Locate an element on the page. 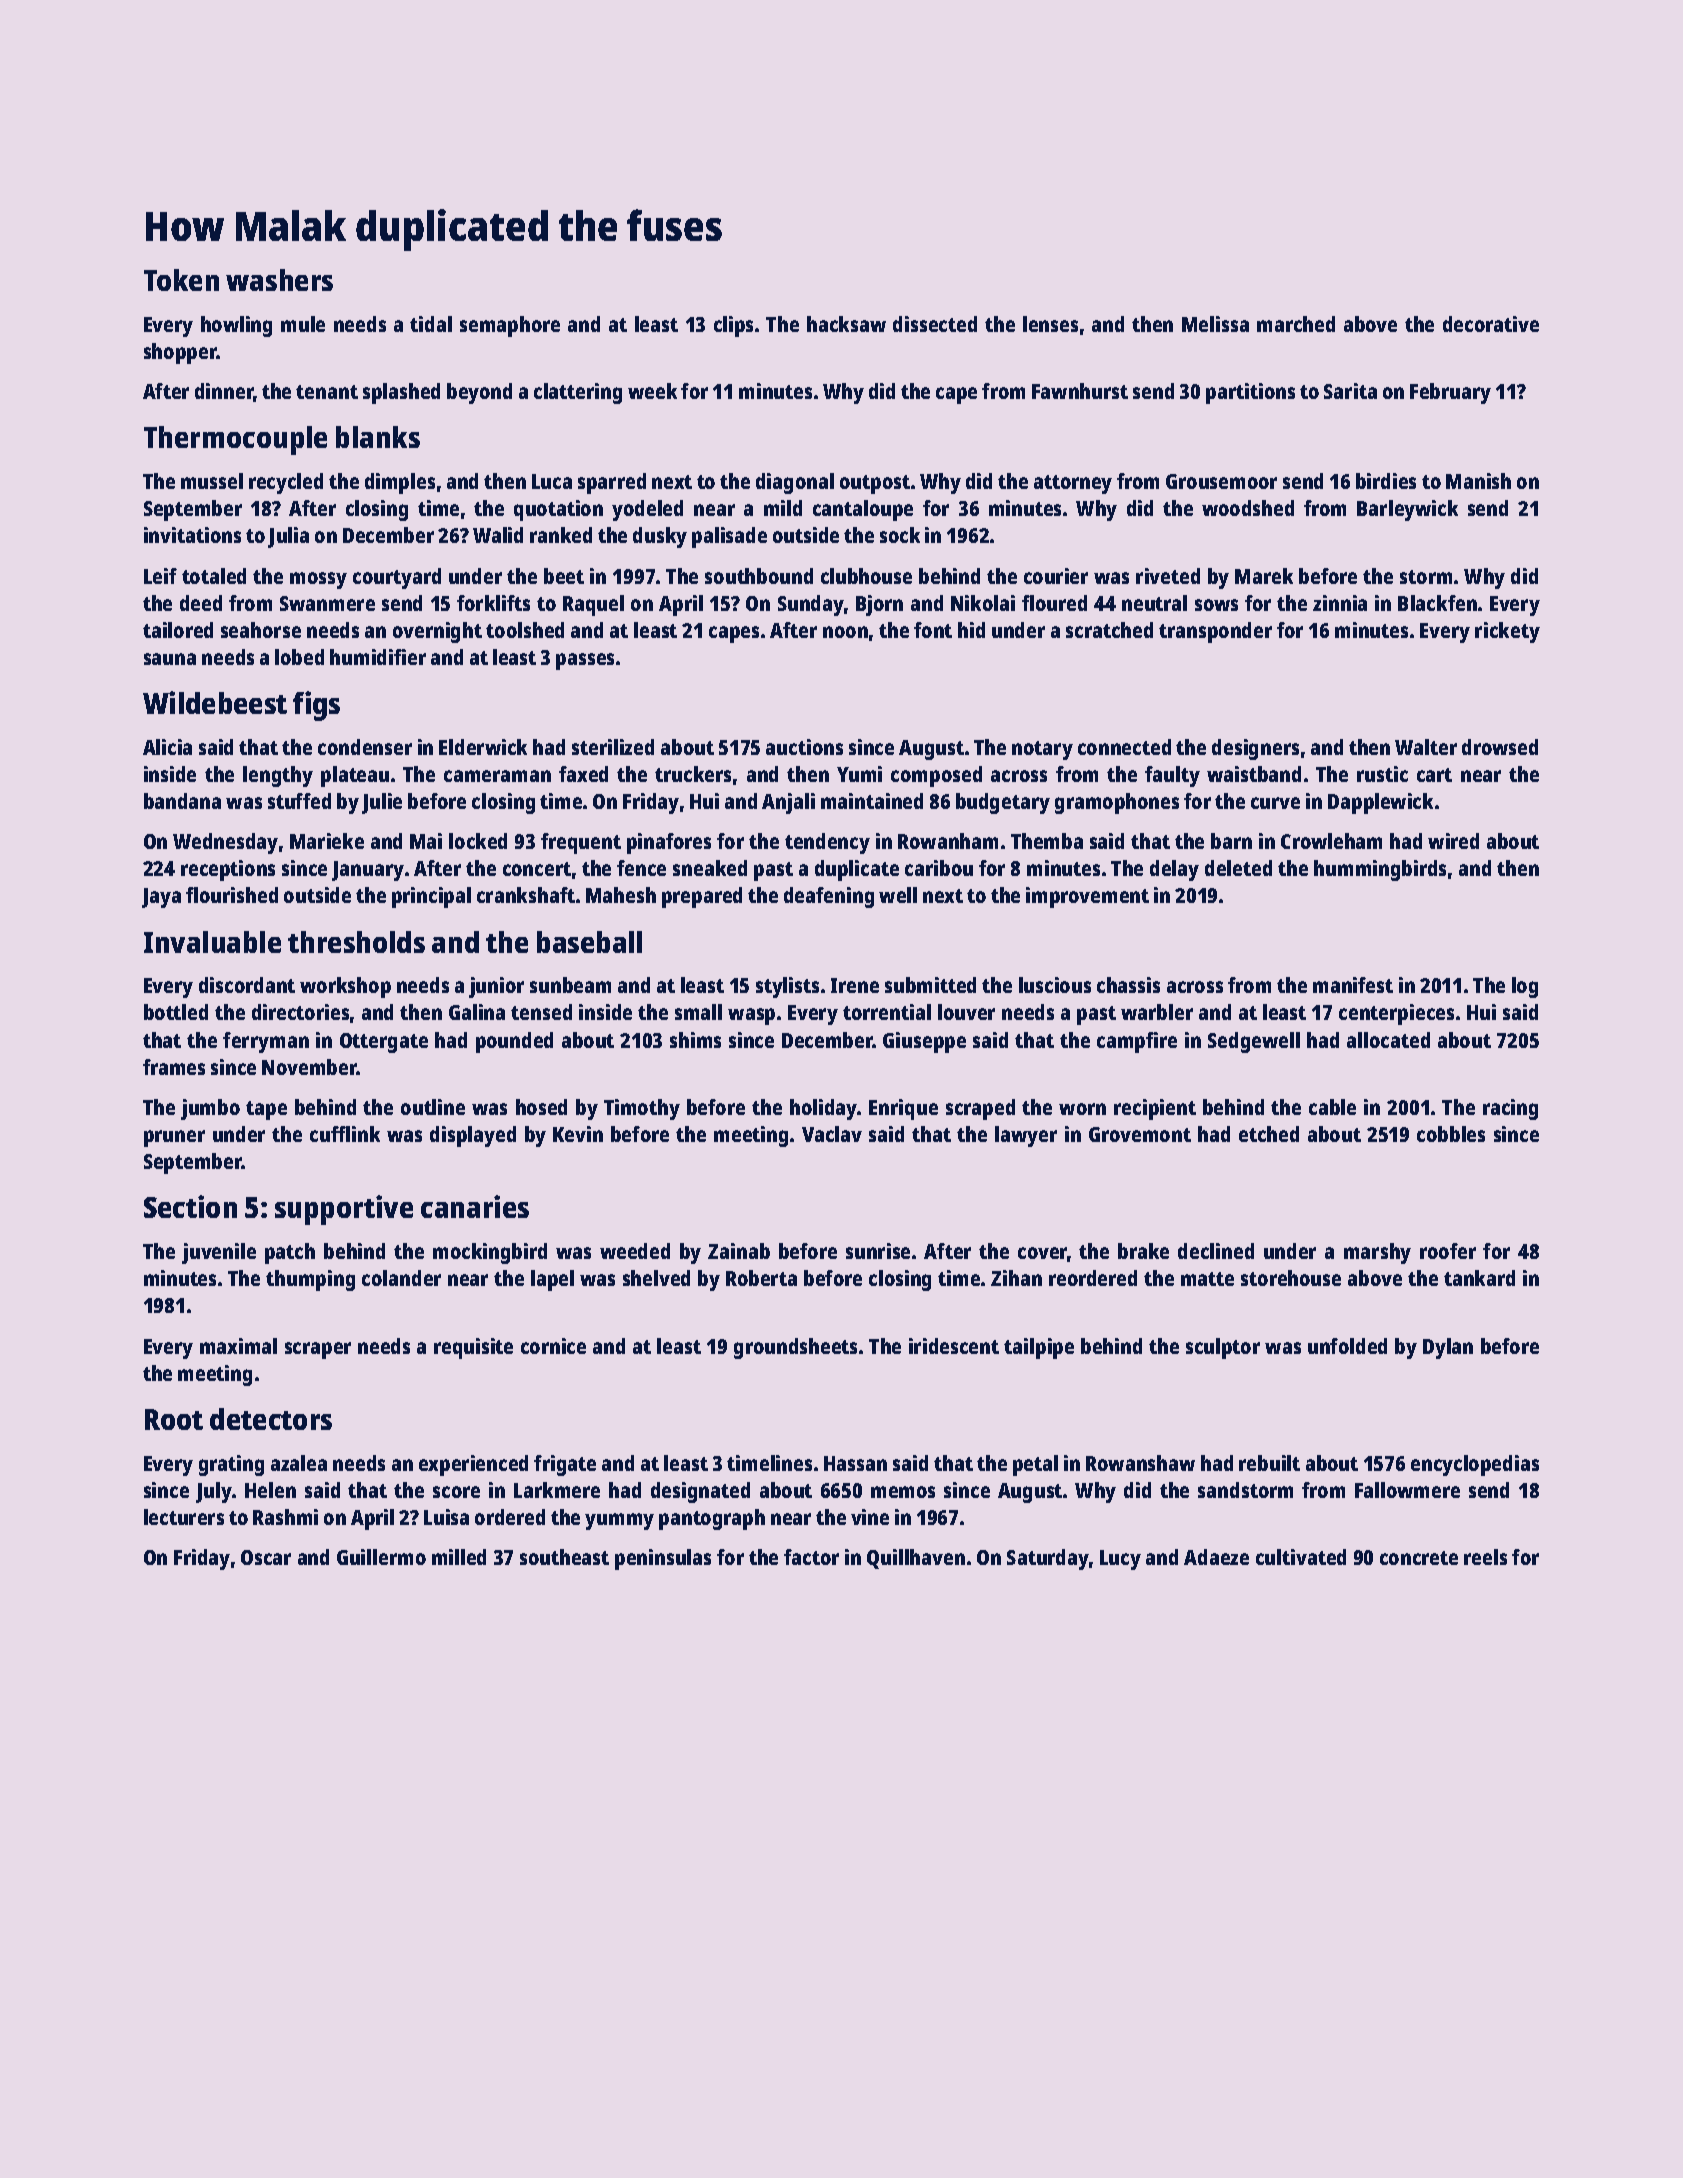  Adaeze is located at coordinates (1216, 1557).
